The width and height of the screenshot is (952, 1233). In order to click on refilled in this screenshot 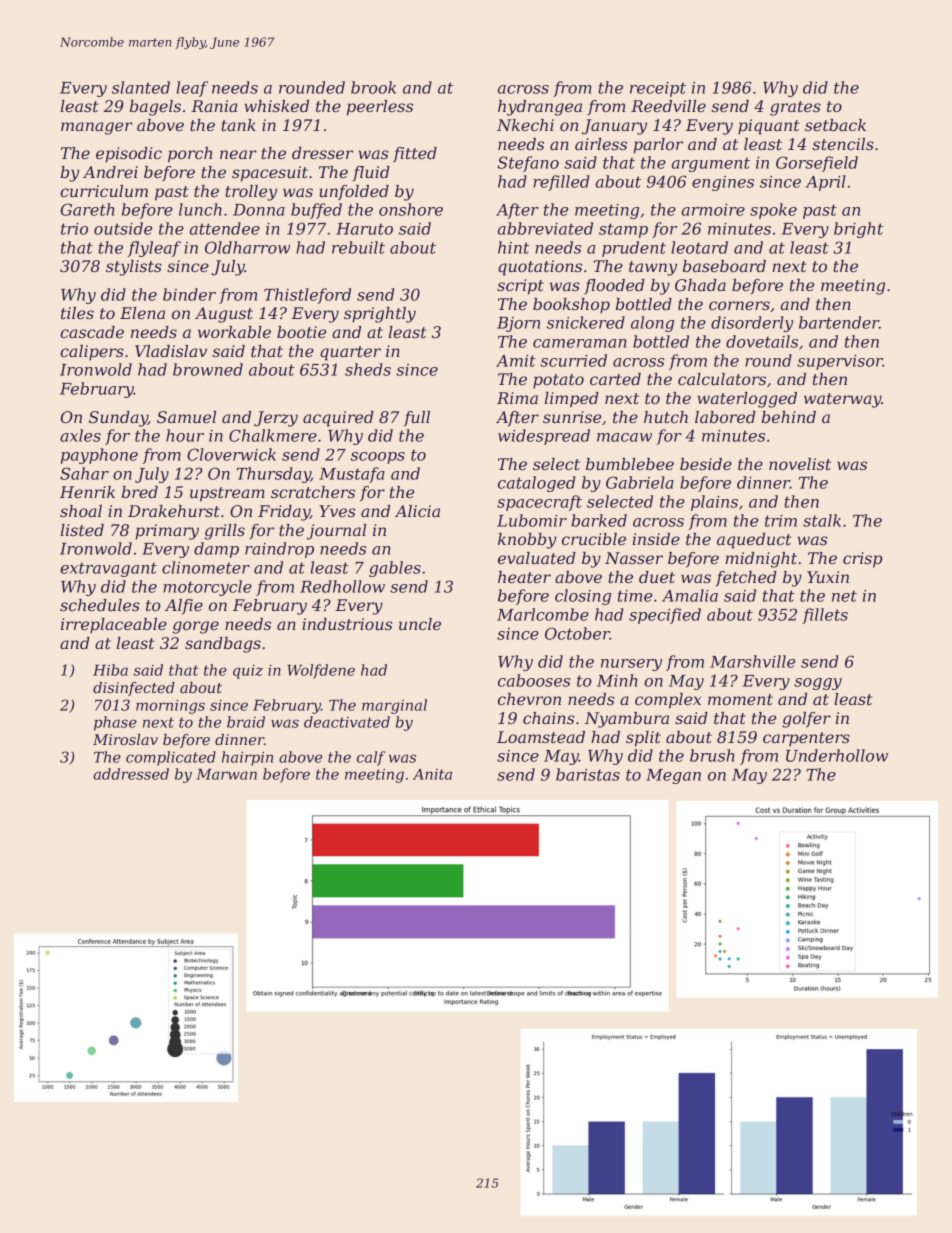, I will do `click(561, 183)`.
